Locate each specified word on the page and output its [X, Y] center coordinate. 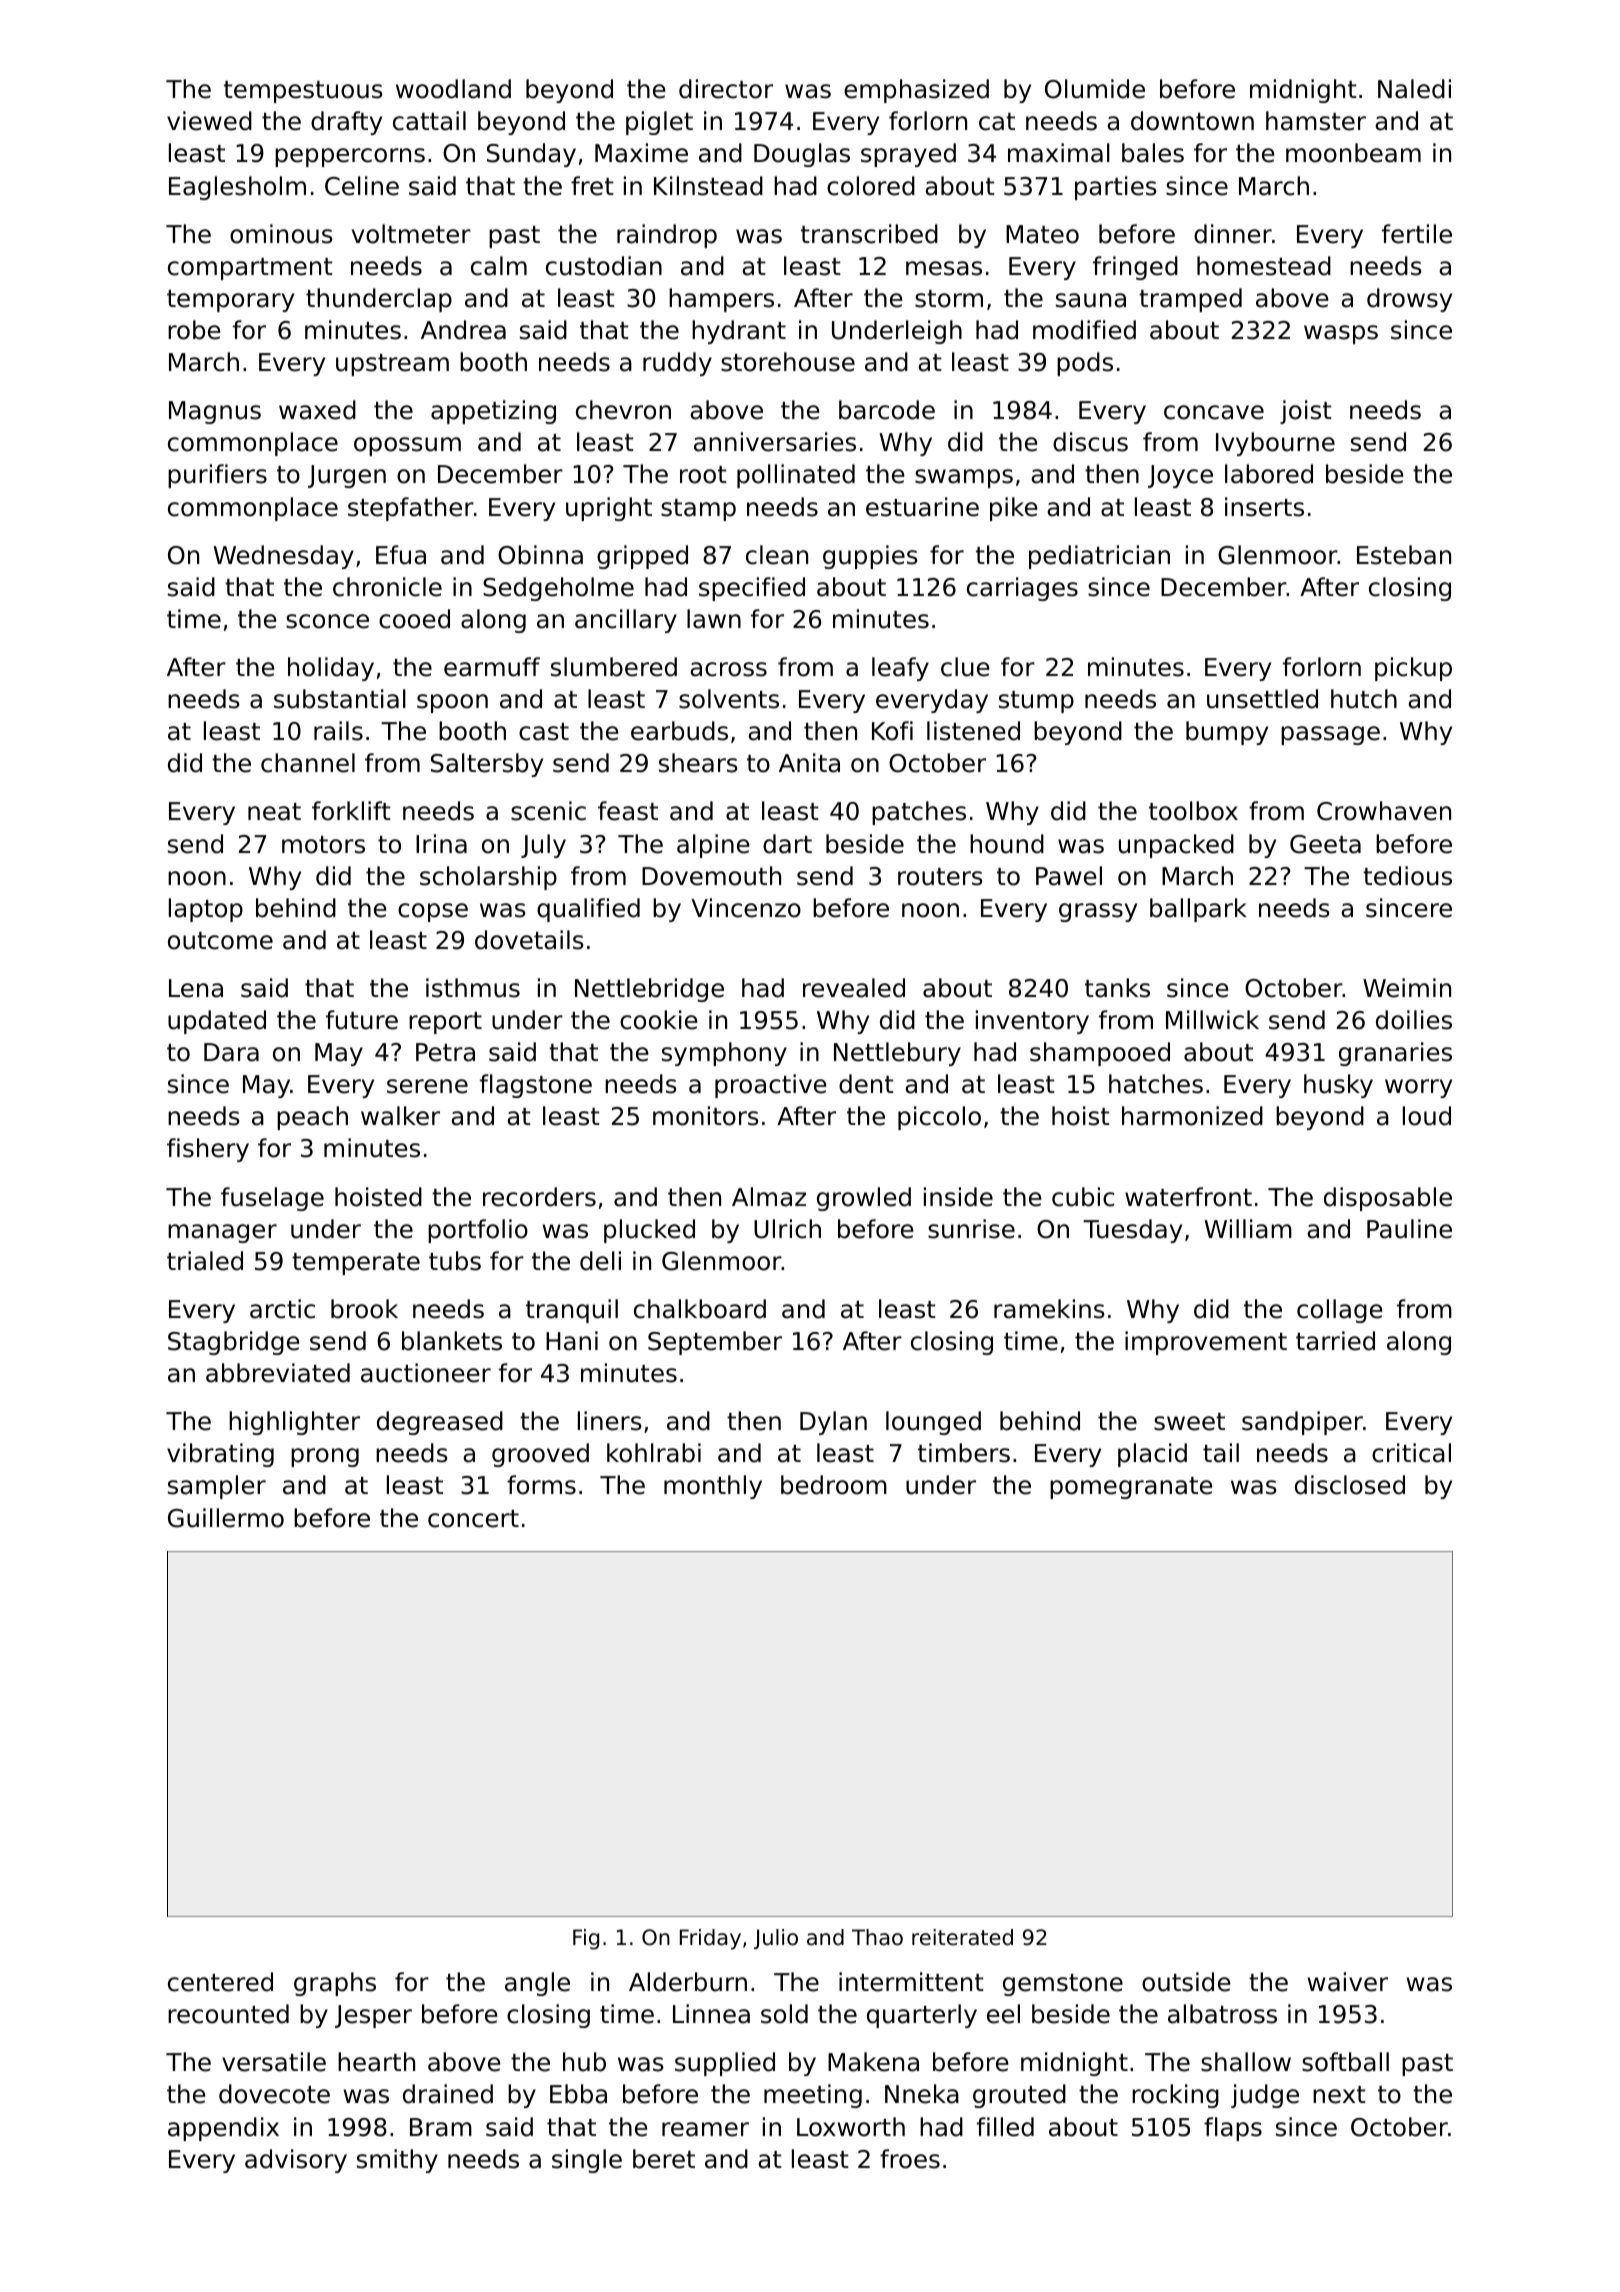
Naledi [1414, 89]
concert [473, 1519]
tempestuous [303, 92]
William [1248, 1229]
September [715, 1343]
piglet [659, 123]
